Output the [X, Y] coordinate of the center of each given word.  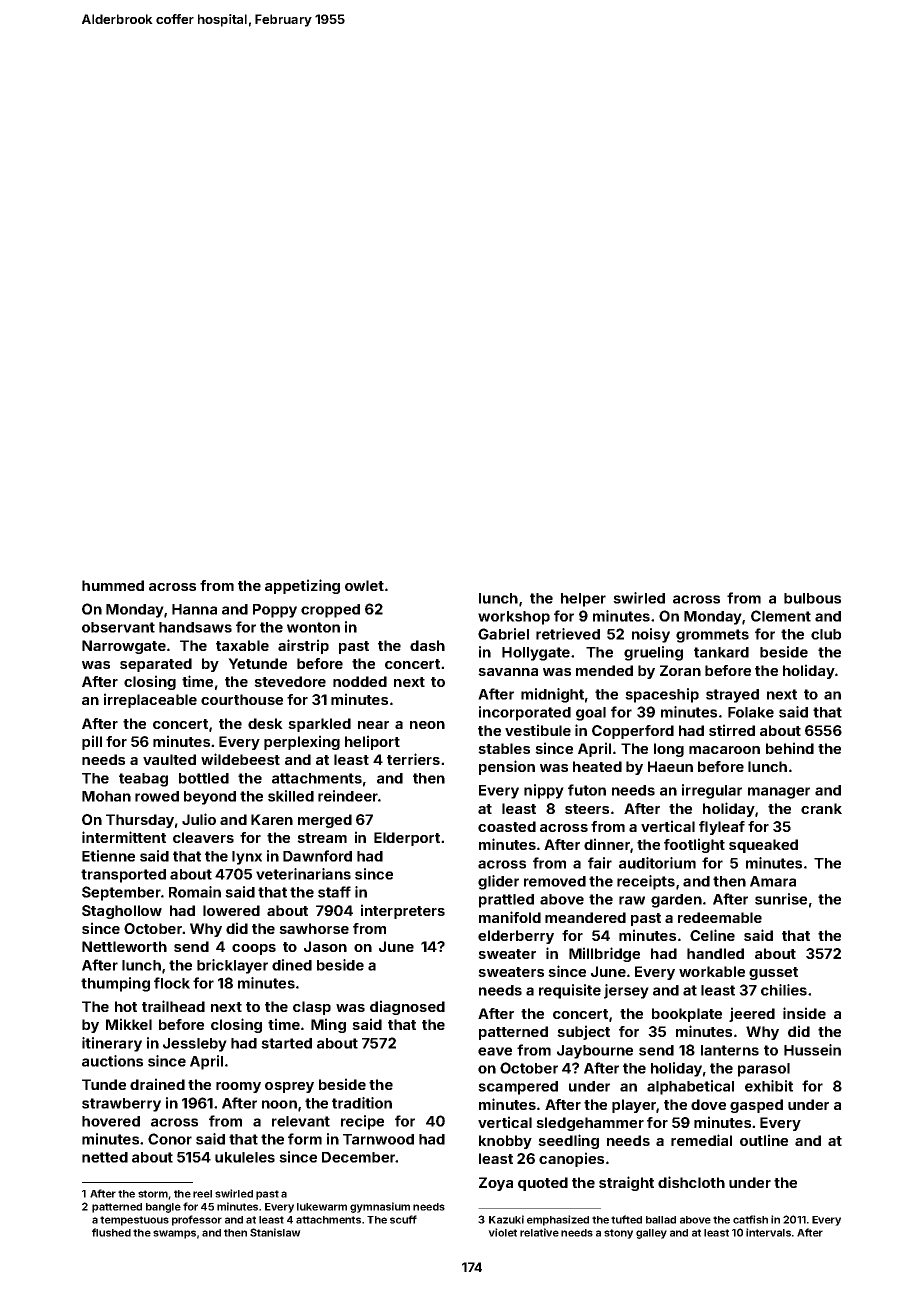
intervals [768, 1232]
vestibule [538, 730]
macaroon [724, 750]
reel [202, 1194]
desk [265, 723]
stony [618, 1234]
